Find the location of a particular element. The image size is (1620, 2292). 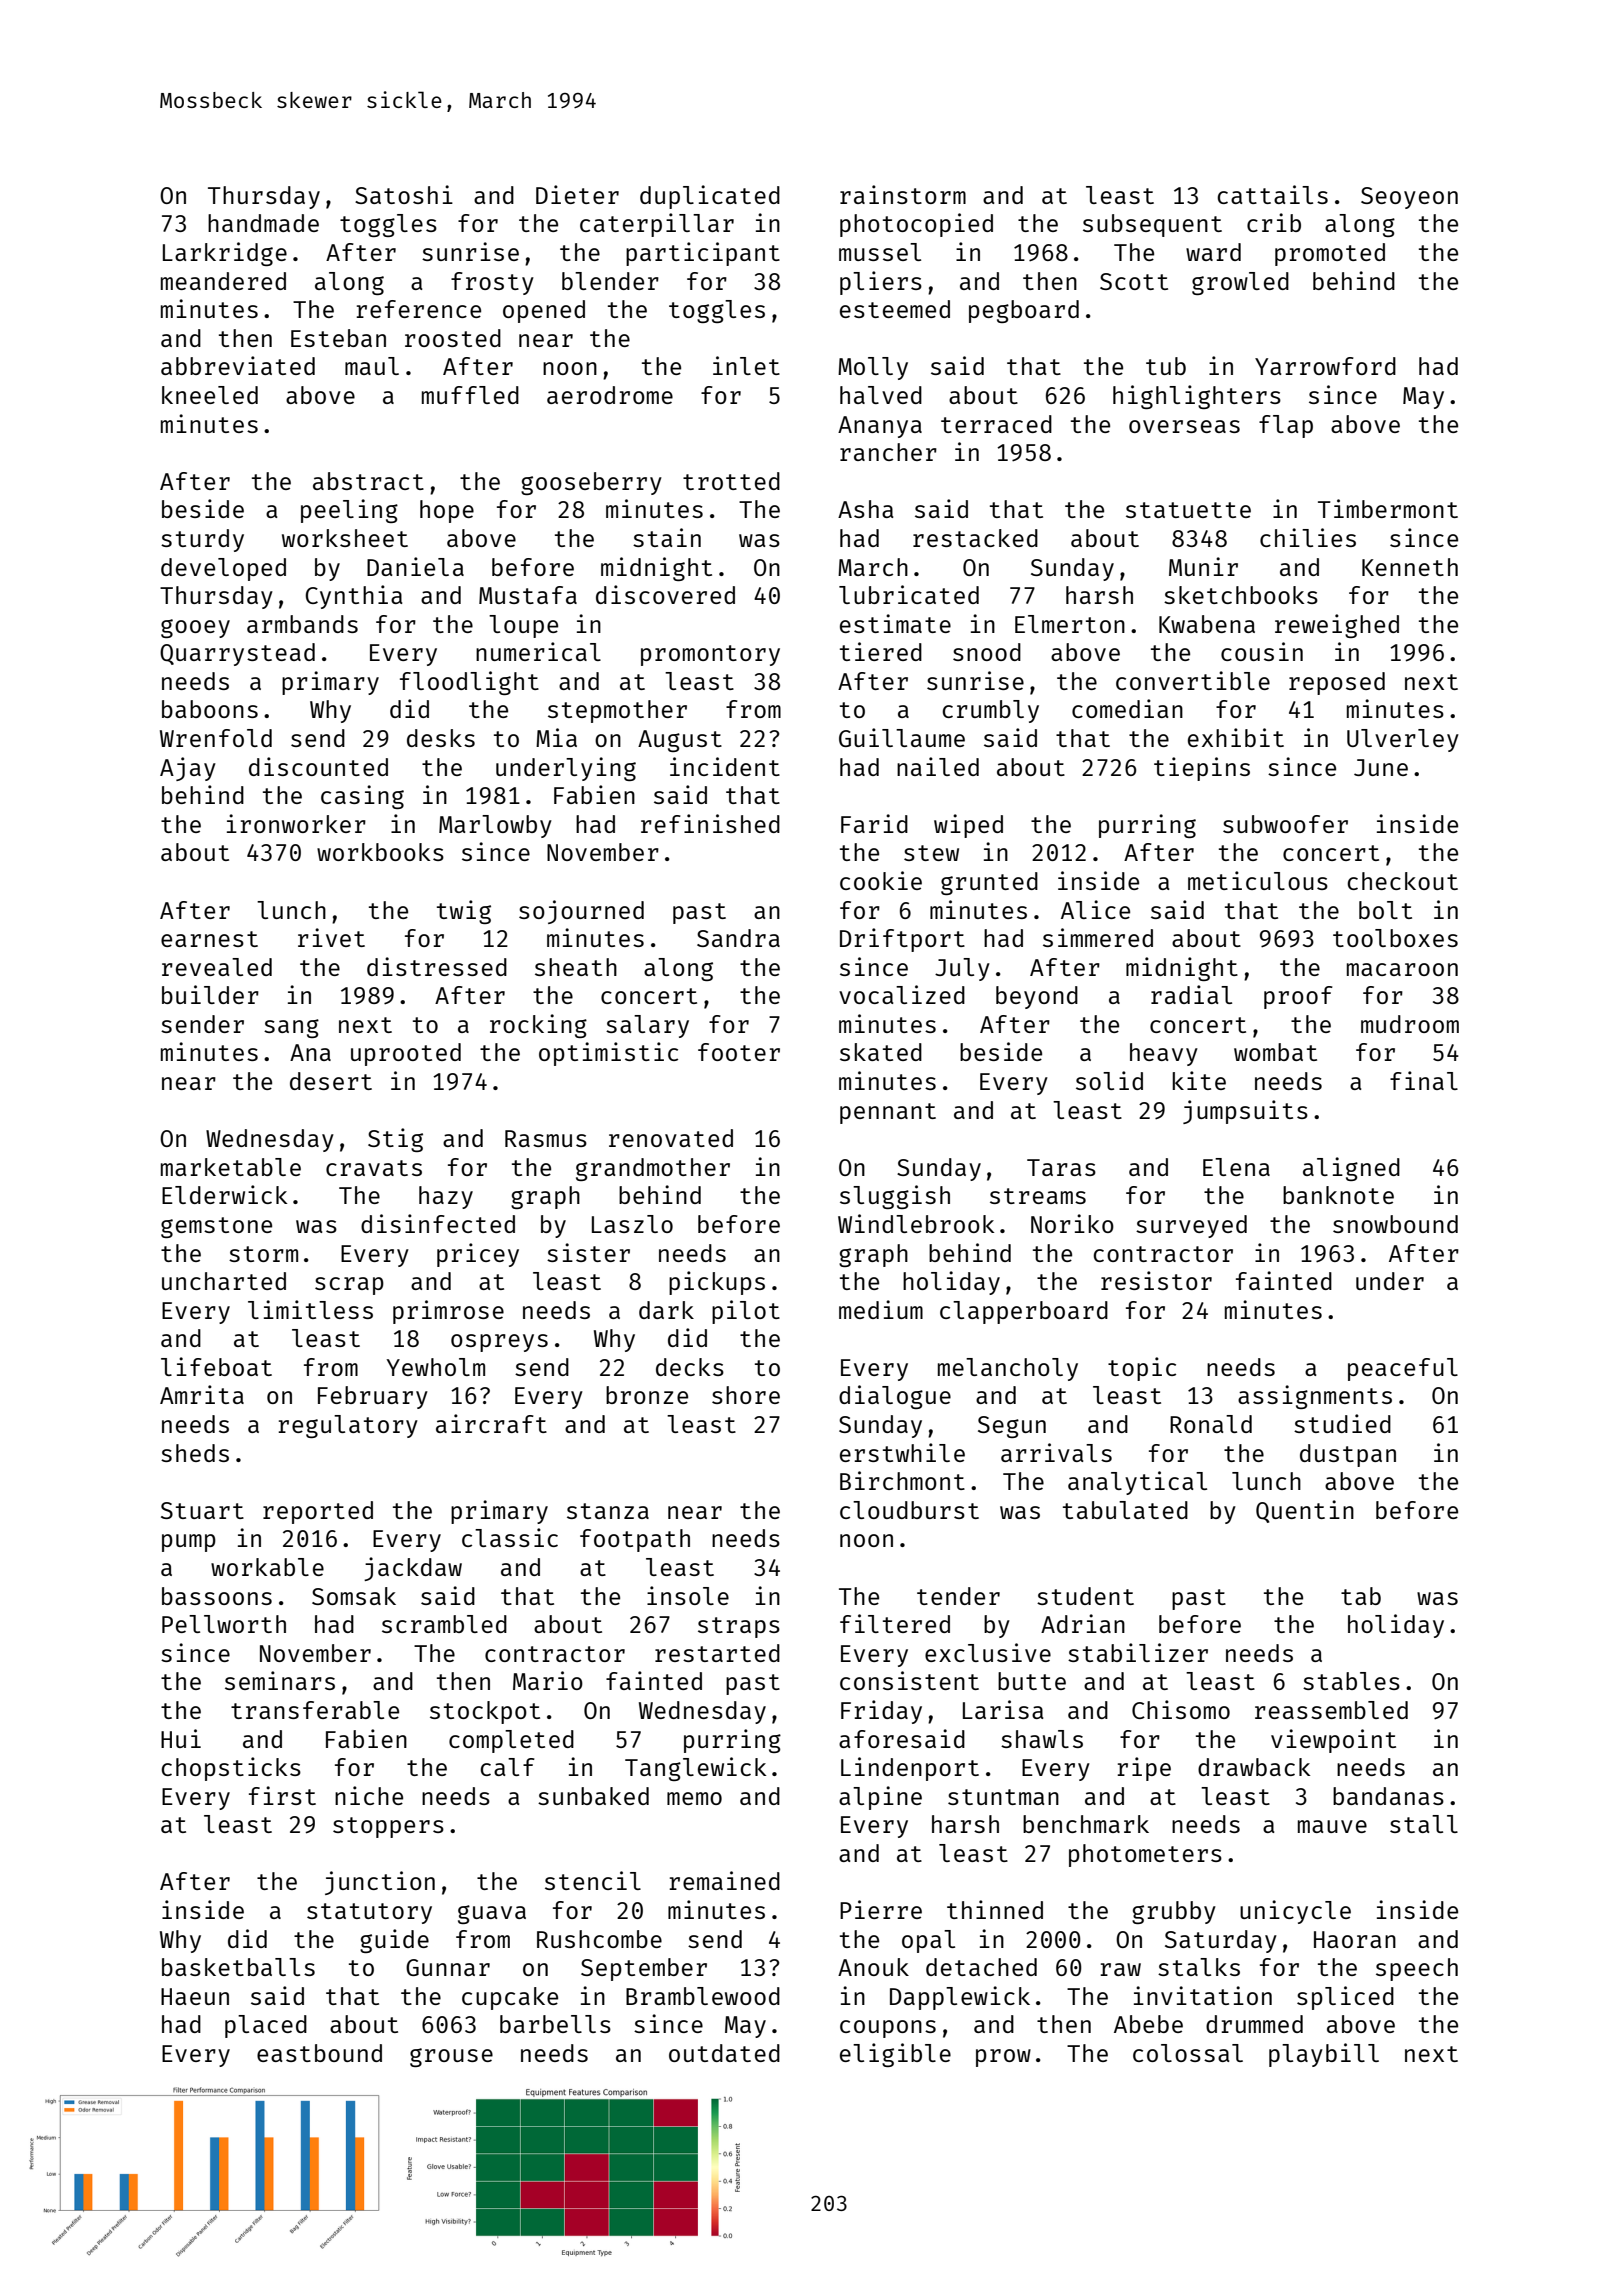

tabulated is located at coordinates (1125, 1510).
